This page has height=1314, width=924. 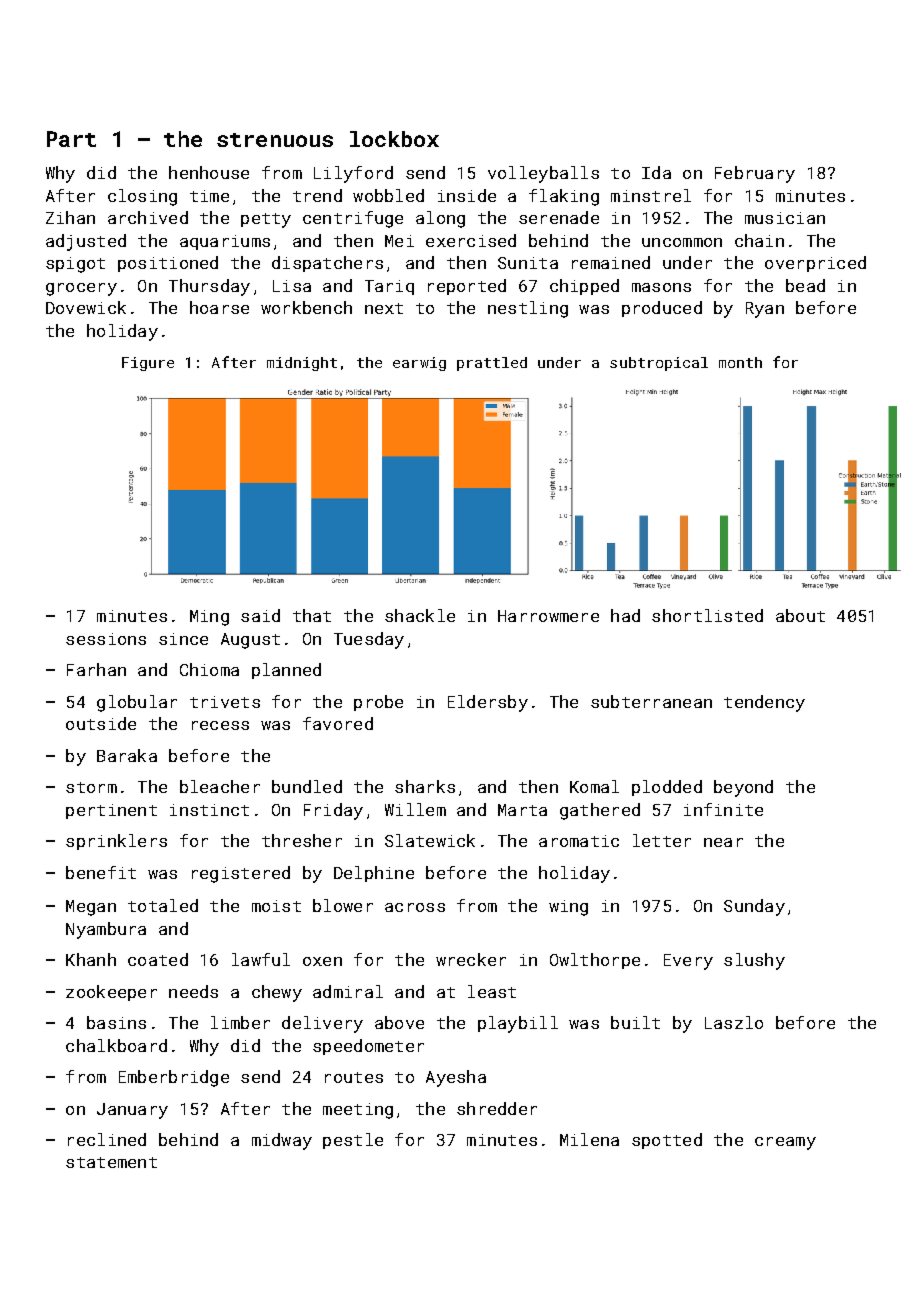 I want to click on aromatic, so click(x=579, y=841).
